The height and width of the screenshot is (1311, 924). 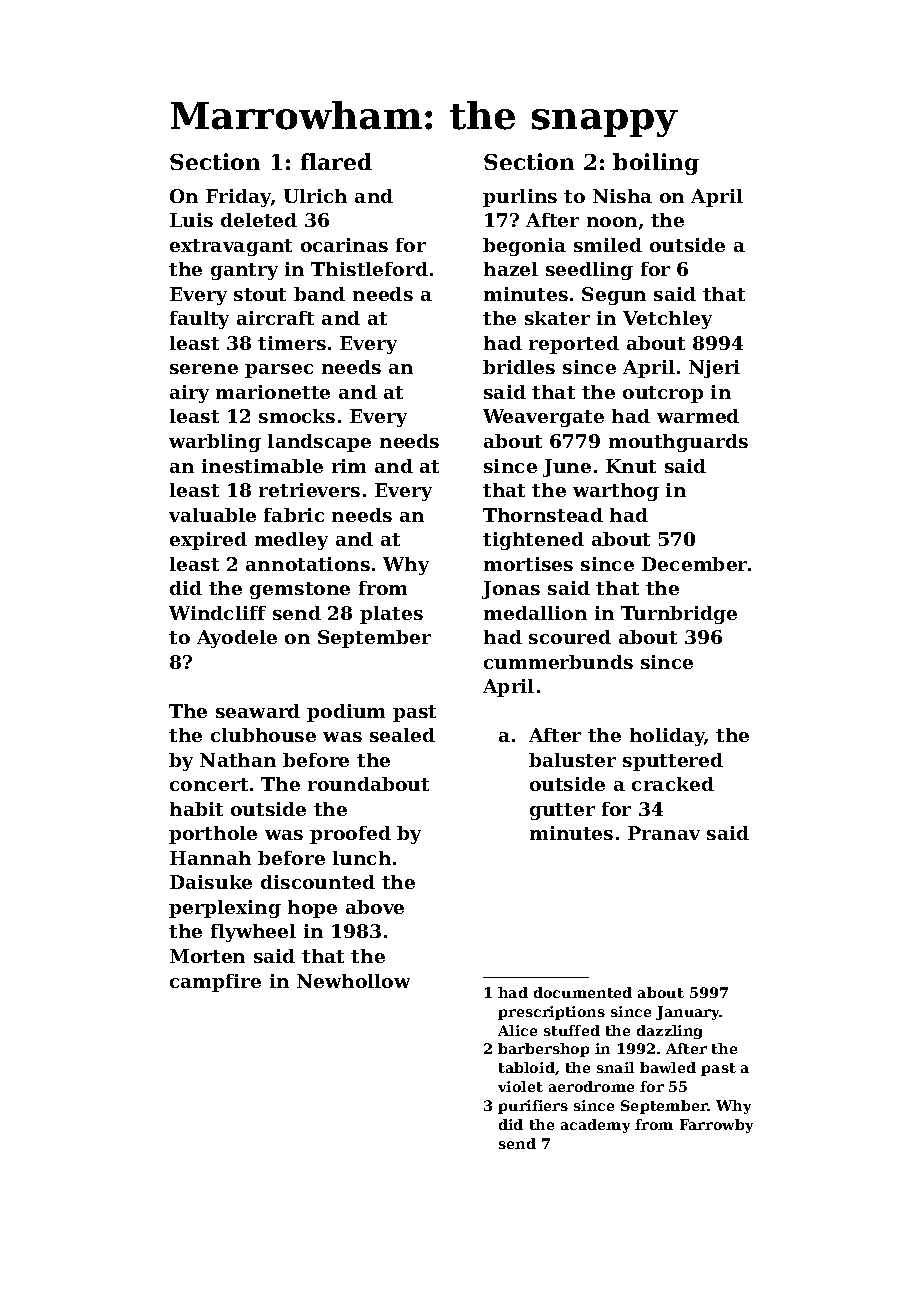 I want to click on boiling, so click(x=656, y=164).
